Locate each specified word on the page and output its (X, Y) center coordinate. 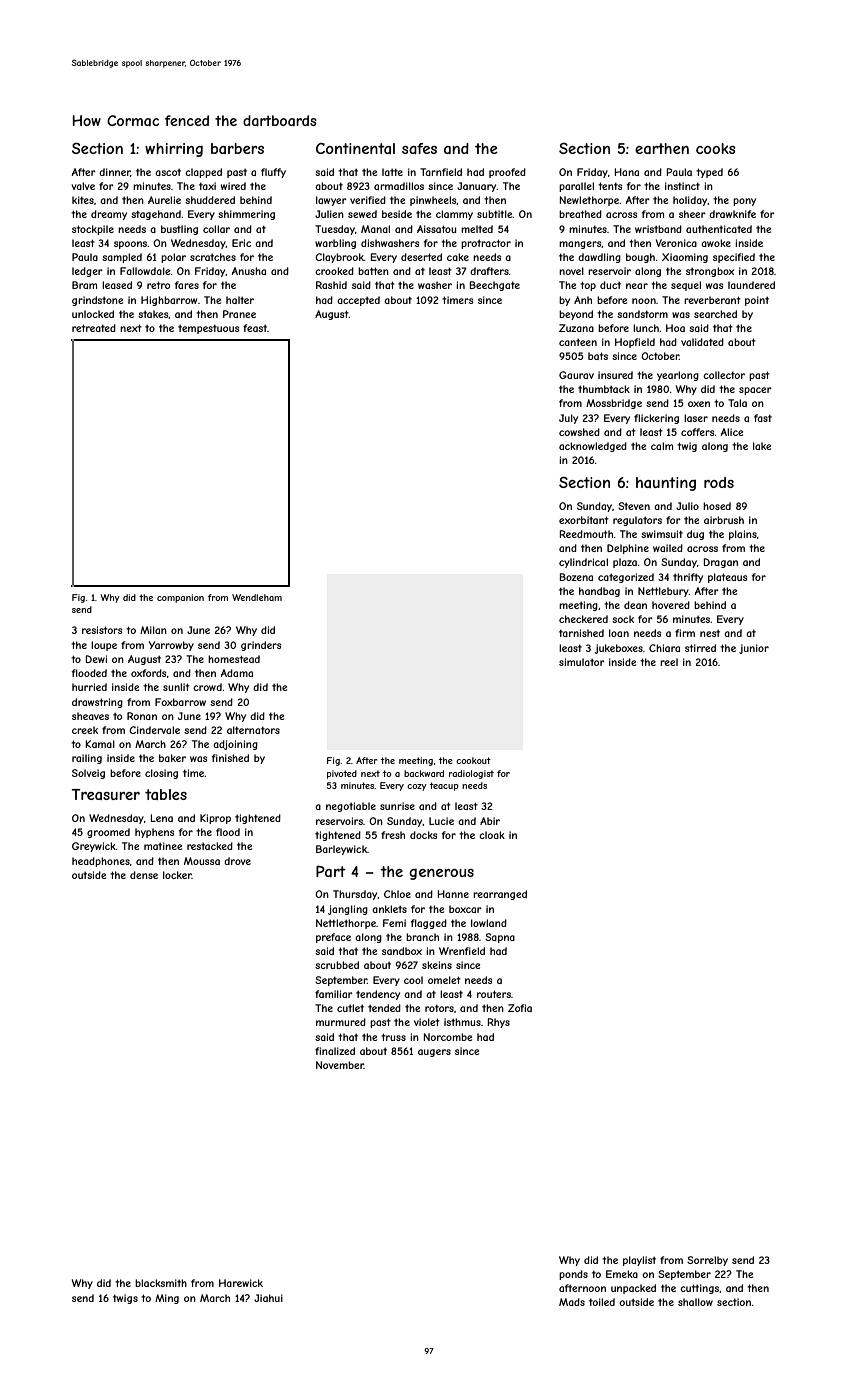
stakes (153, 314)
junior (754, 649)
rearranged (500, 895)
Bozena (576, 577)
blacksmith (161, 1283)
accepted (358, 301)
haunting (666, 484)
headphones (101, 862)
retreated (94, 328)
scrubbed (337, 965)
